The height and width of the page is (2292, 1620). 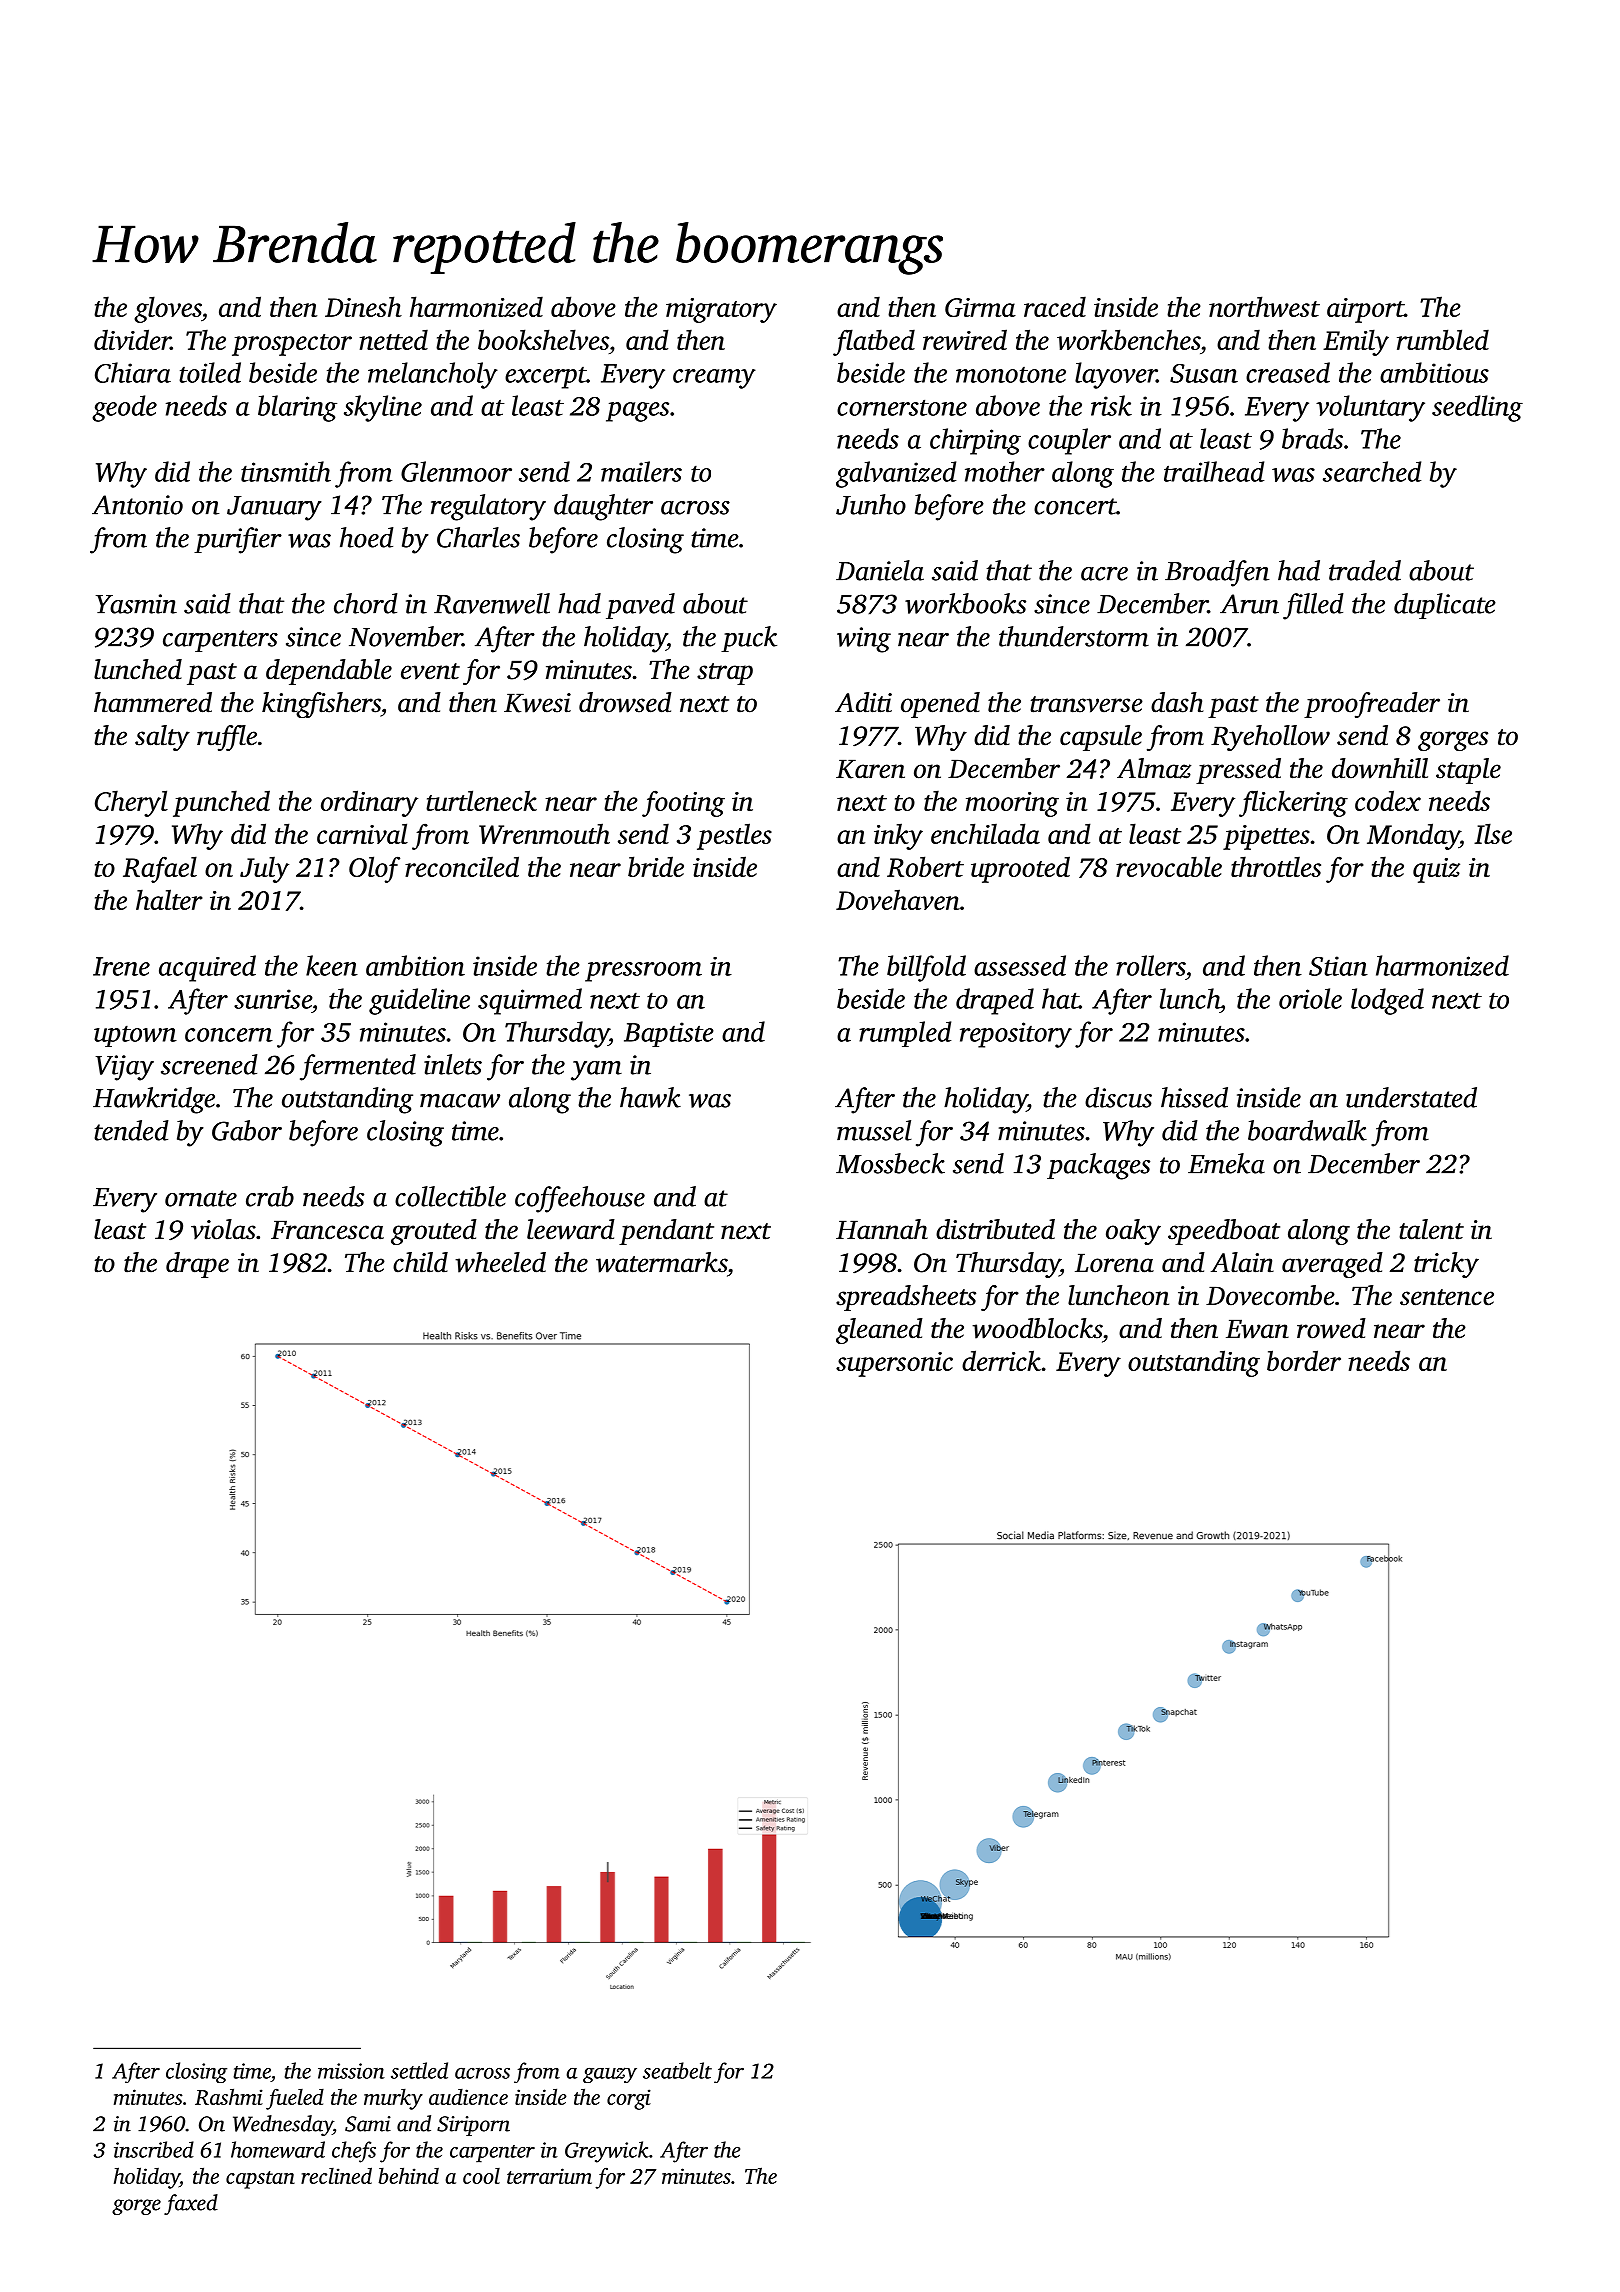 What do you see at coordinates (1304, 1360) in the page?
I see `border` at bounding box center [1304, 1360].
